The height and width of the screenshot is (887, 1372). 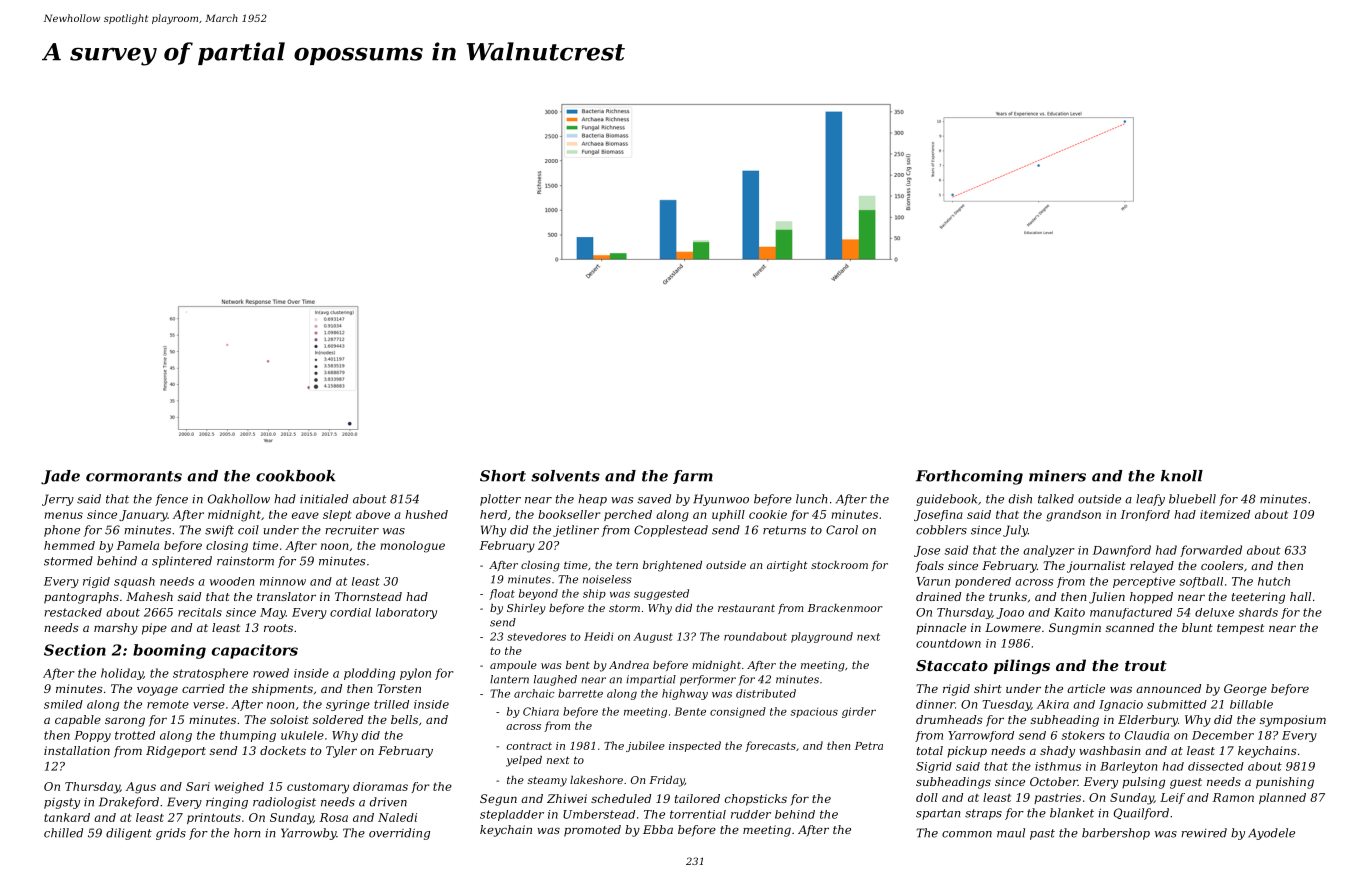 What do you see at coordinates (200, 612) in the screenshot?
I see `recitals` at bounding box center [200, 612].
